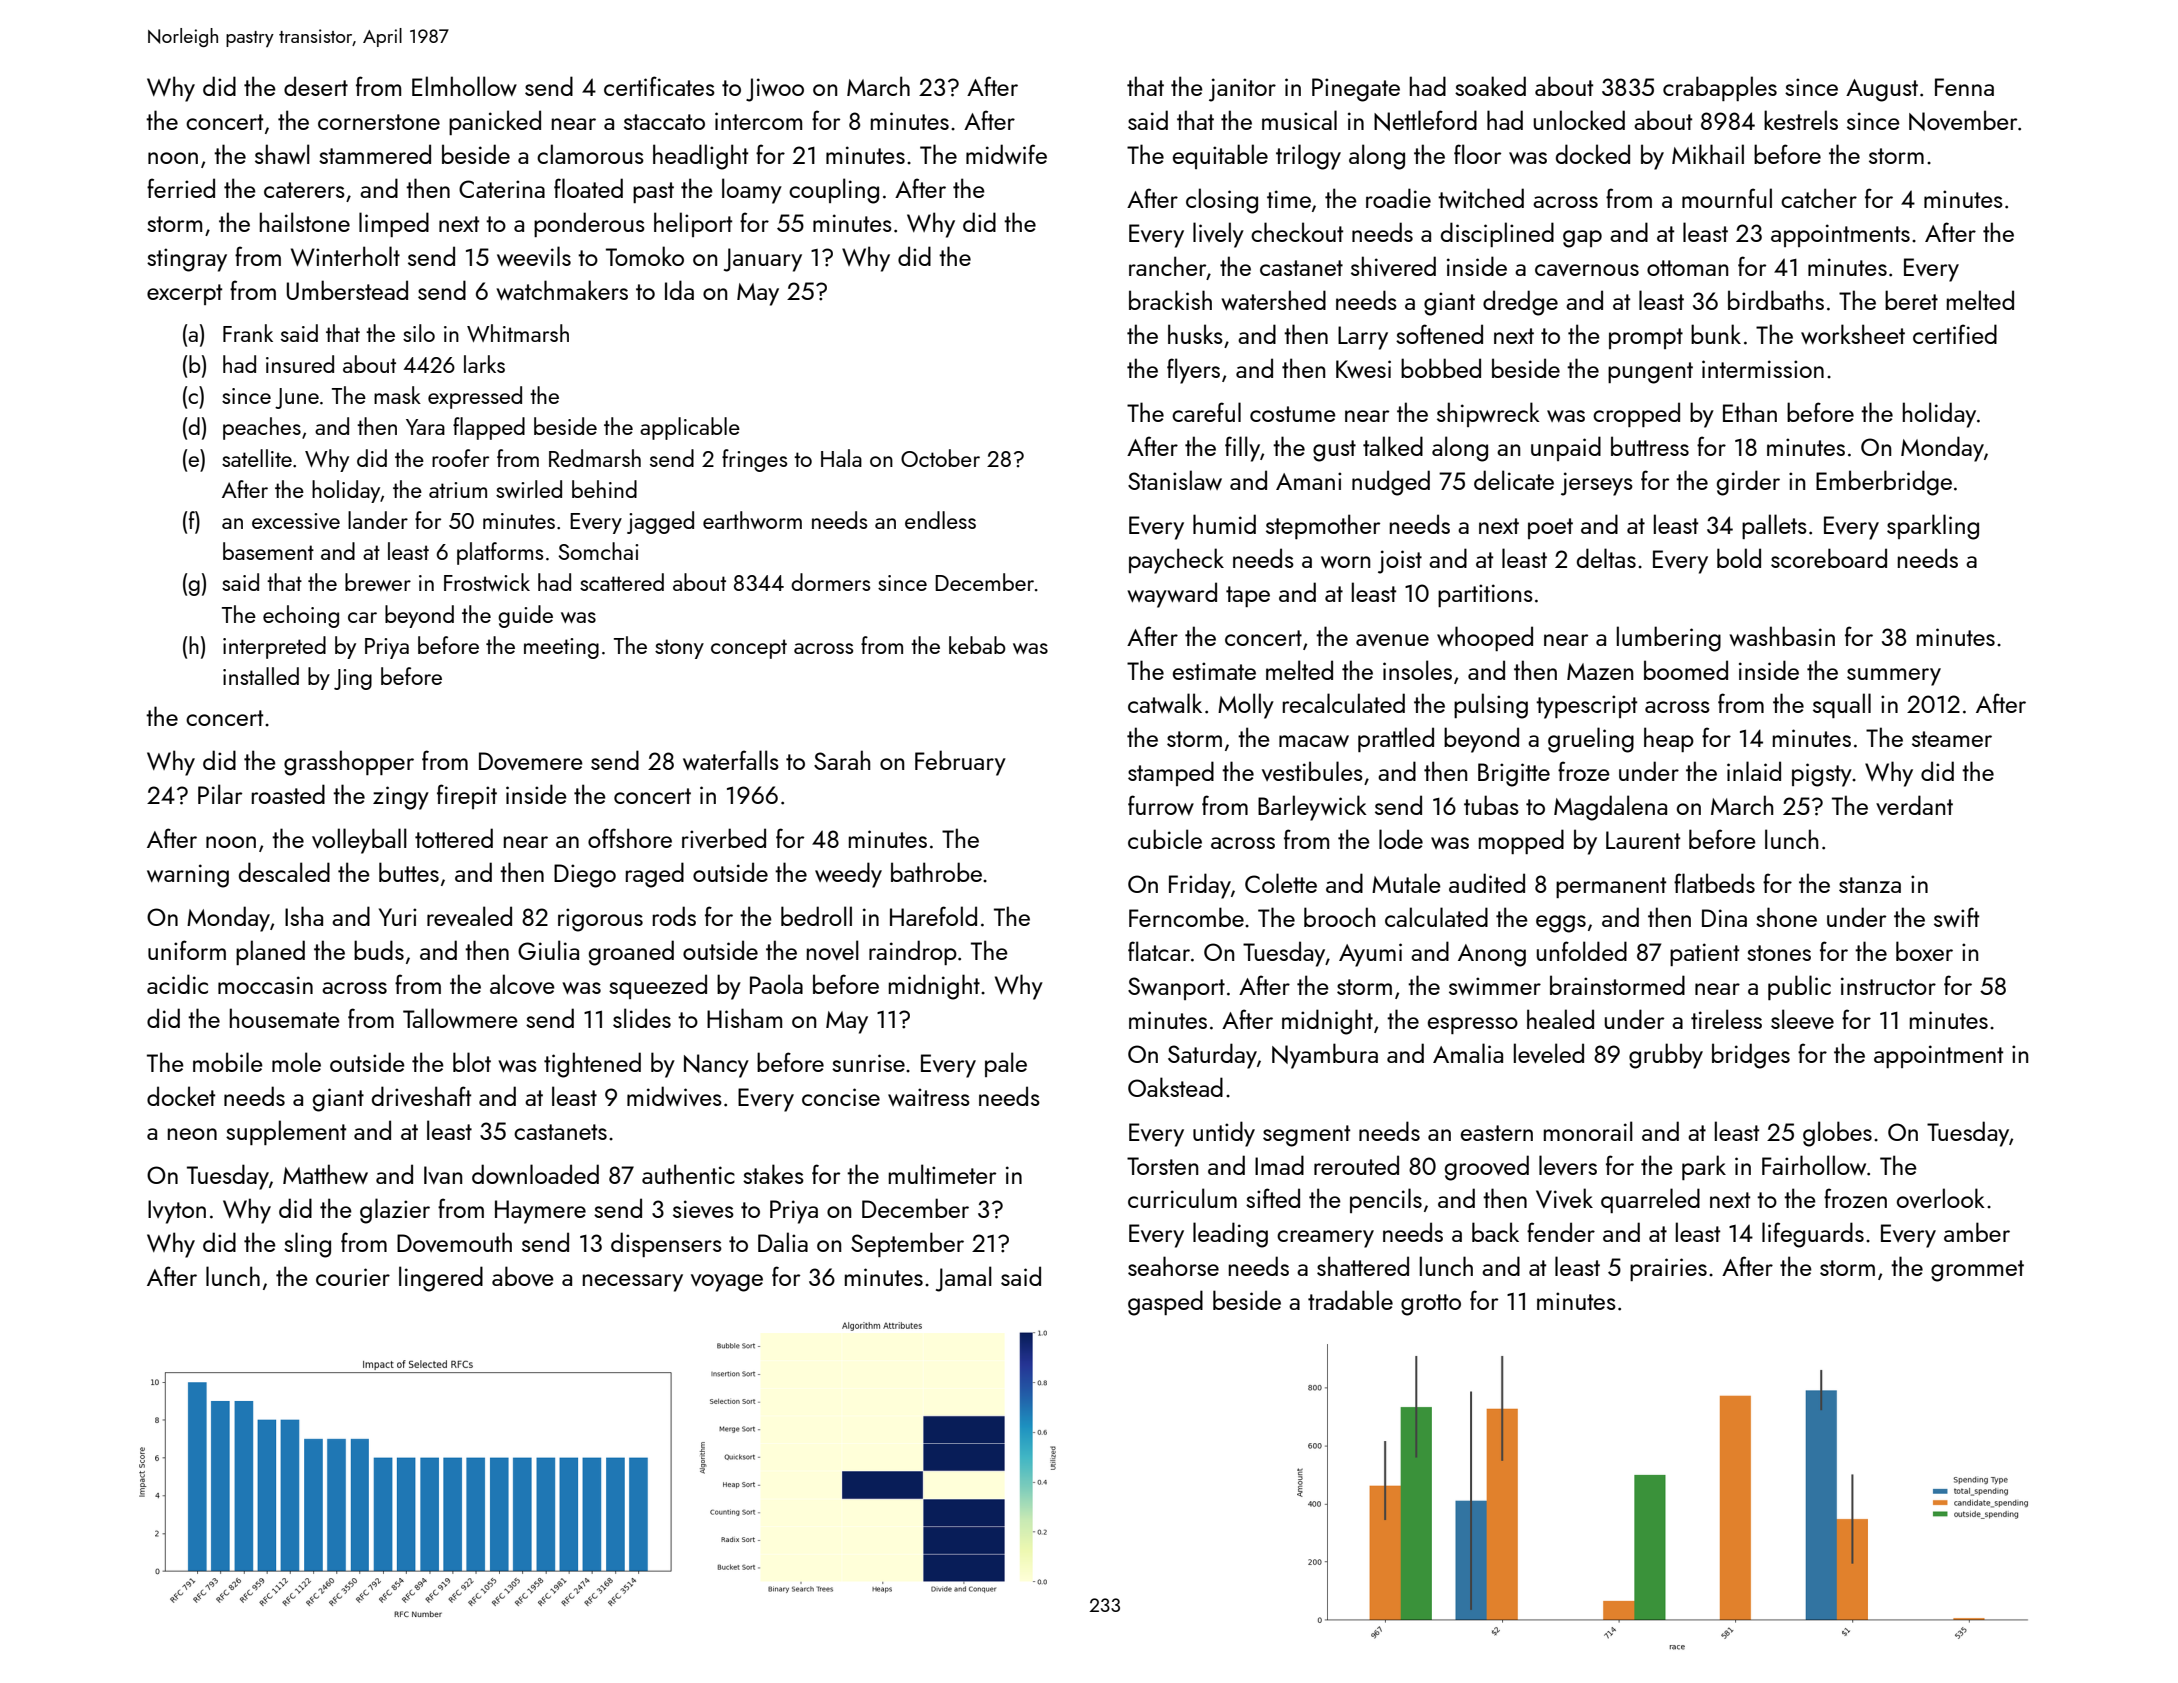 The image size is (2178, 1683). What do you see at coordinates (1491, 706) in the image?
I see `pulsing` at bounding box center [1491, 706].
